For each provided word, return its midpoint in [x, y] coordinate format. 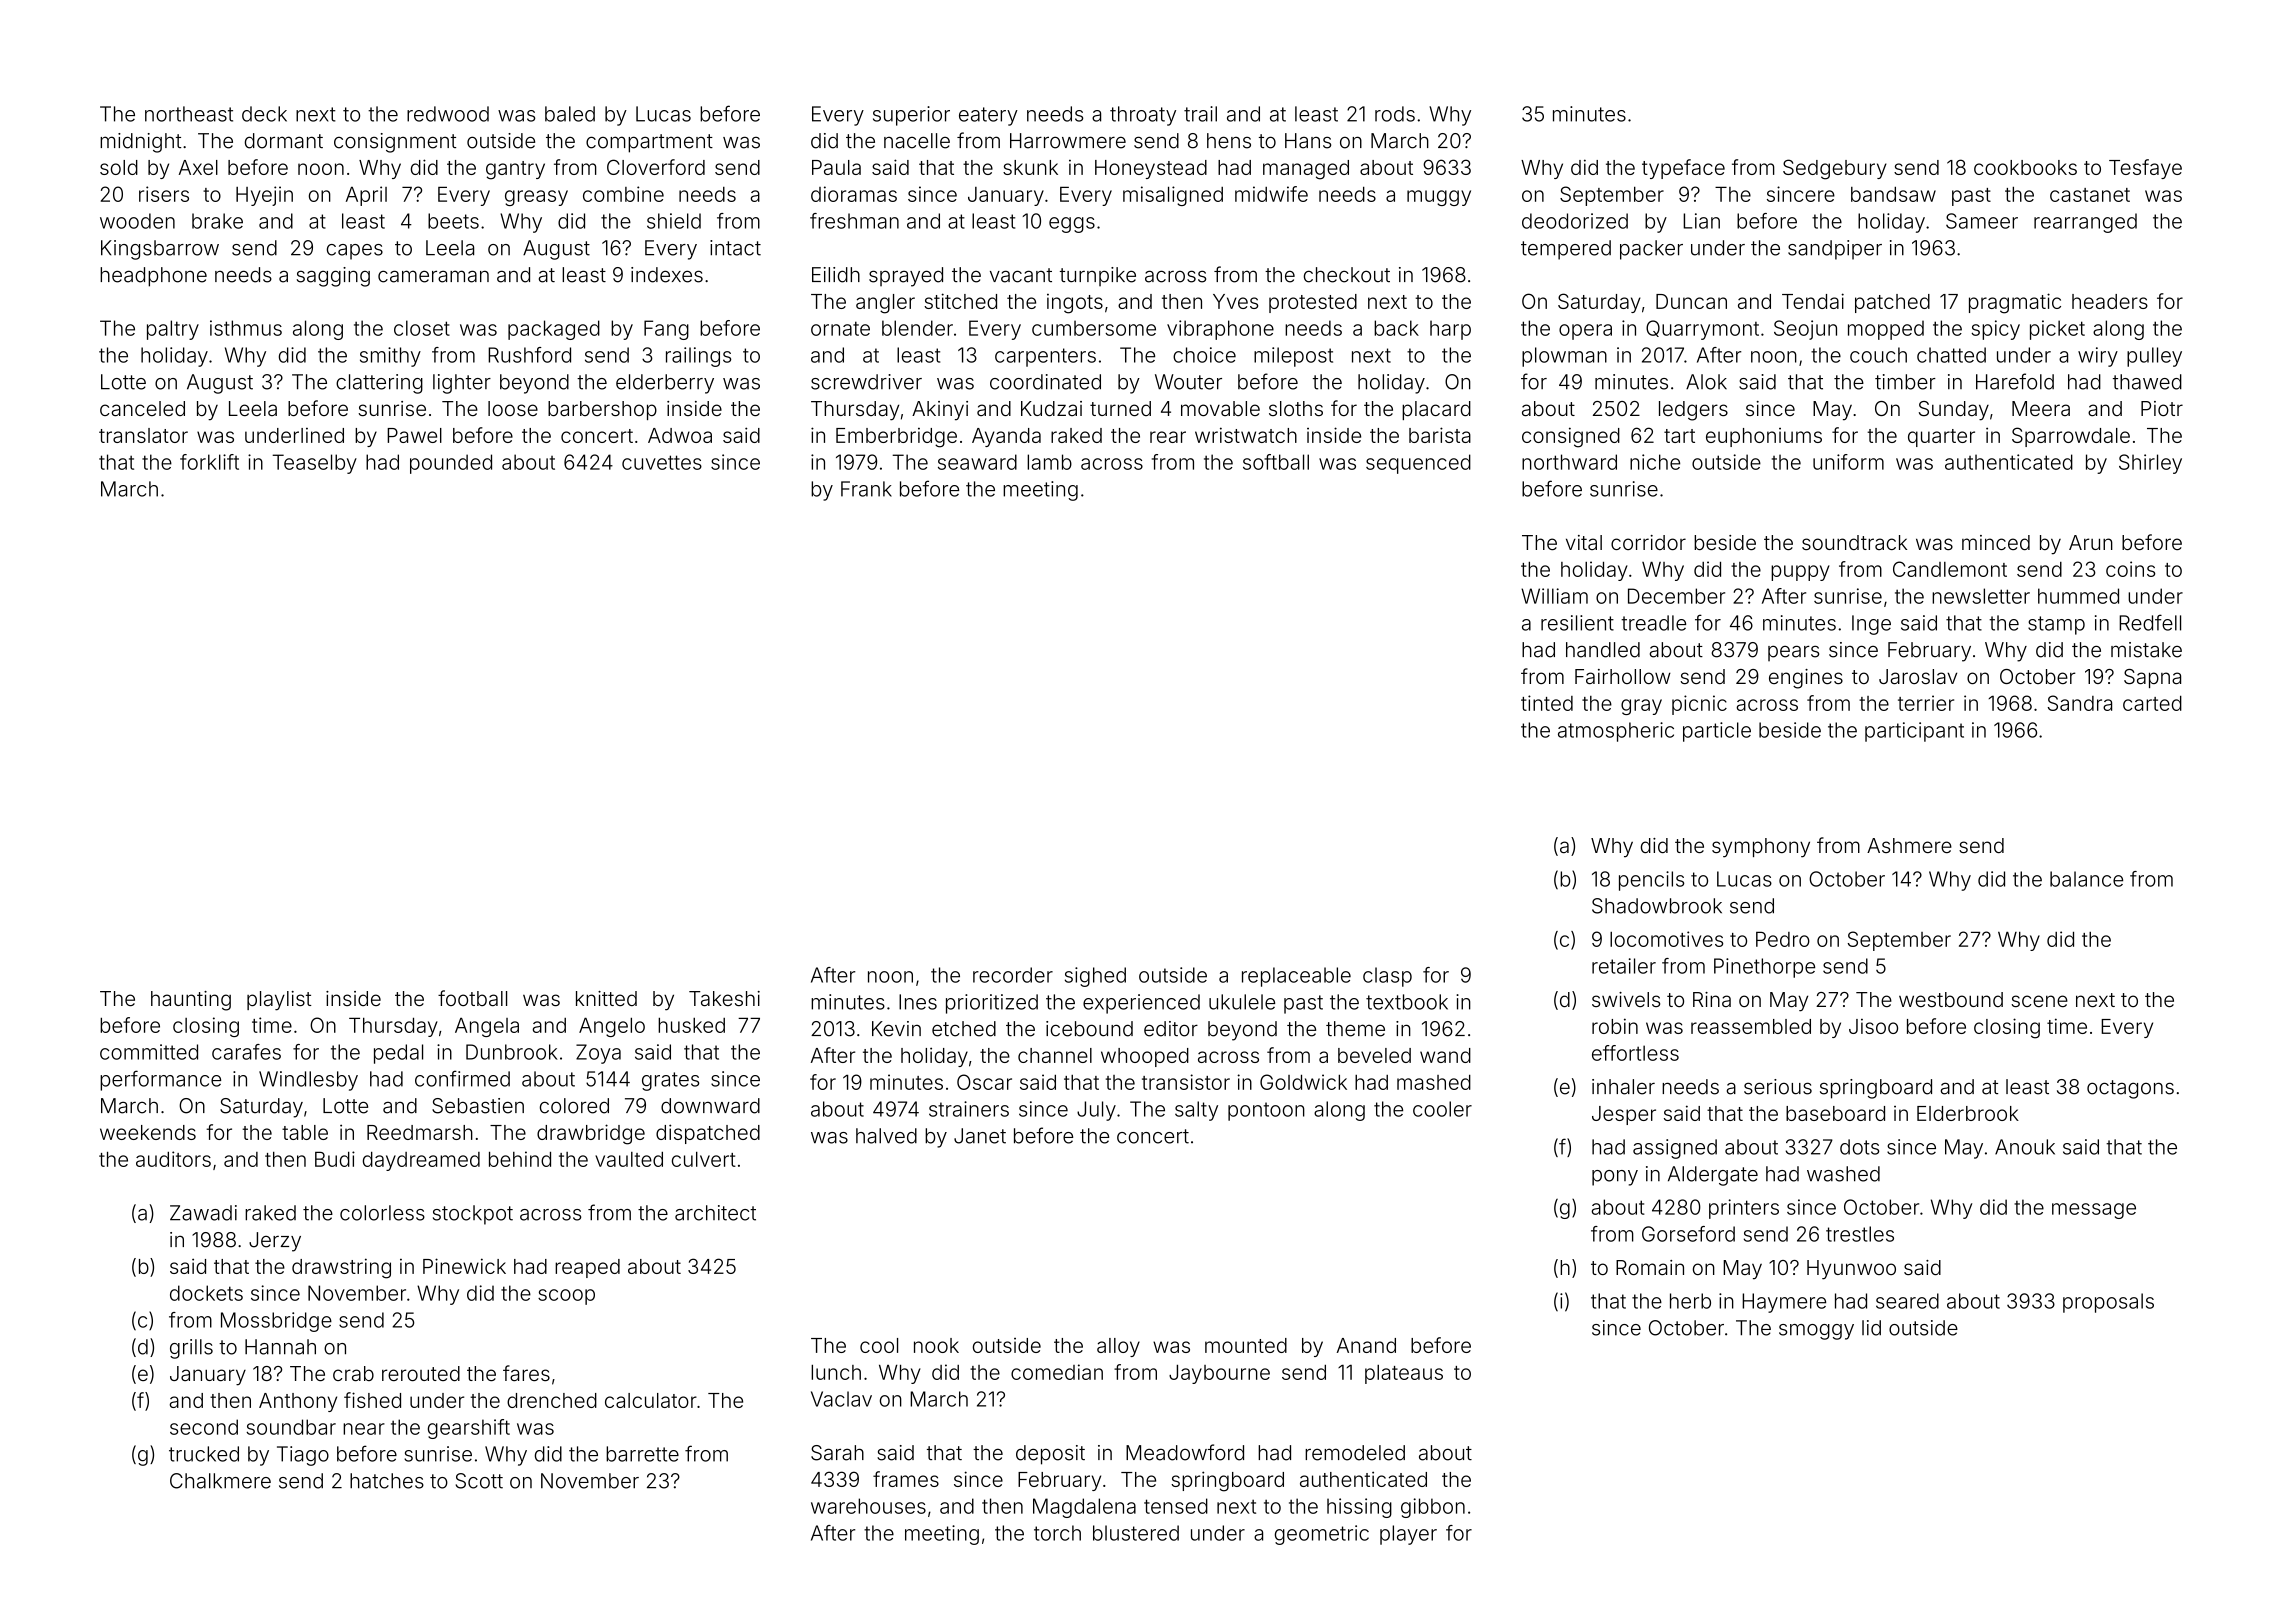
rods [1395, 114]
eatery [988, 116]
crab [353, 1373]
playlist [279, 1001]
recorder [1013, 975]
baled [570, 114]
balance [2086, 879]
